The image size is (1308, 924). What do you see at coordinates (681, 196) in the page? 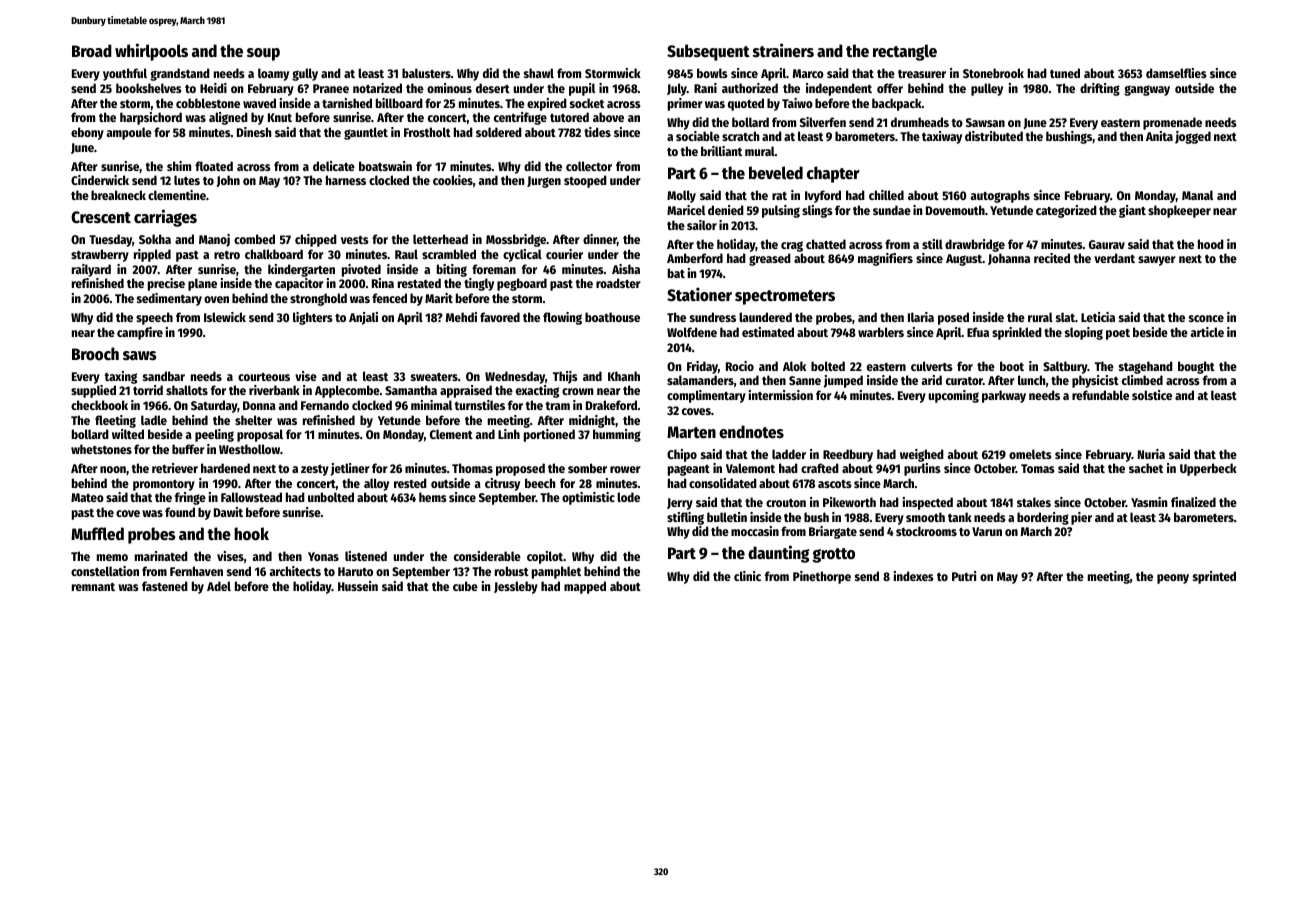
I see `Molly` at bounding box center [681, 196].
